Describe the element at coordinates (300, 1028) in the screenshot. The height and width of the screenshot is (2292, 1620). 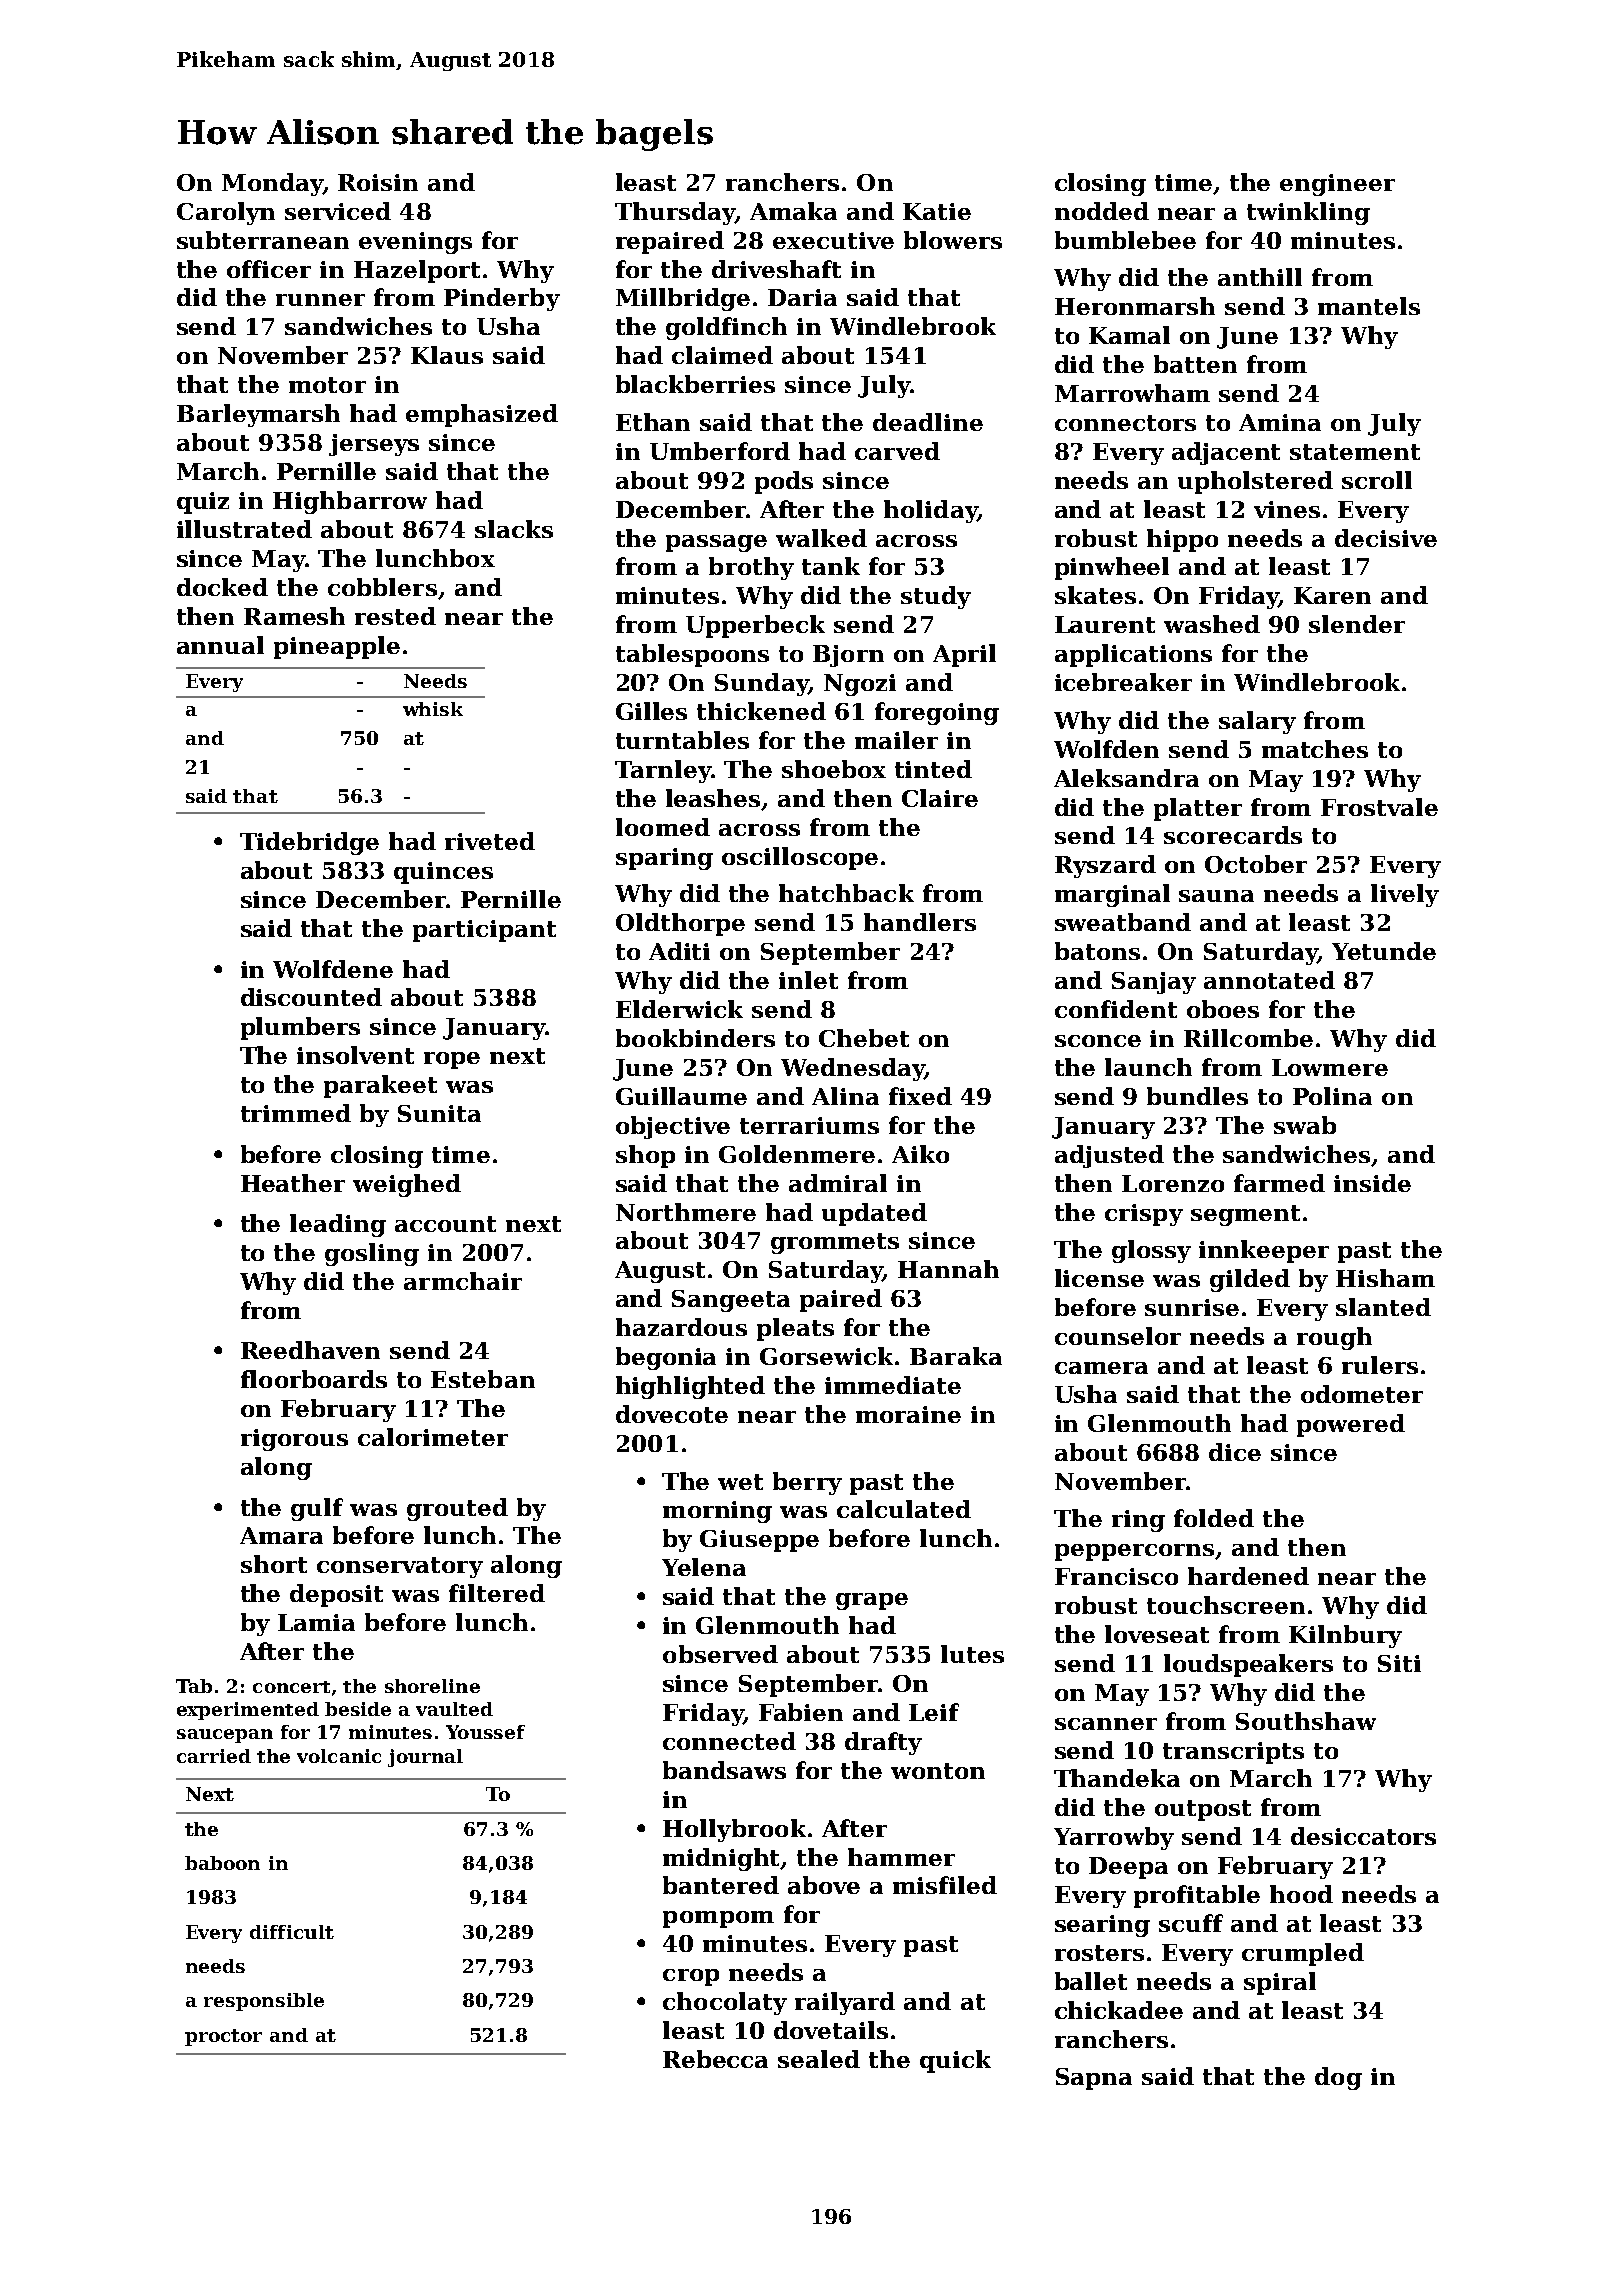
I see `plumbers` at that location.
